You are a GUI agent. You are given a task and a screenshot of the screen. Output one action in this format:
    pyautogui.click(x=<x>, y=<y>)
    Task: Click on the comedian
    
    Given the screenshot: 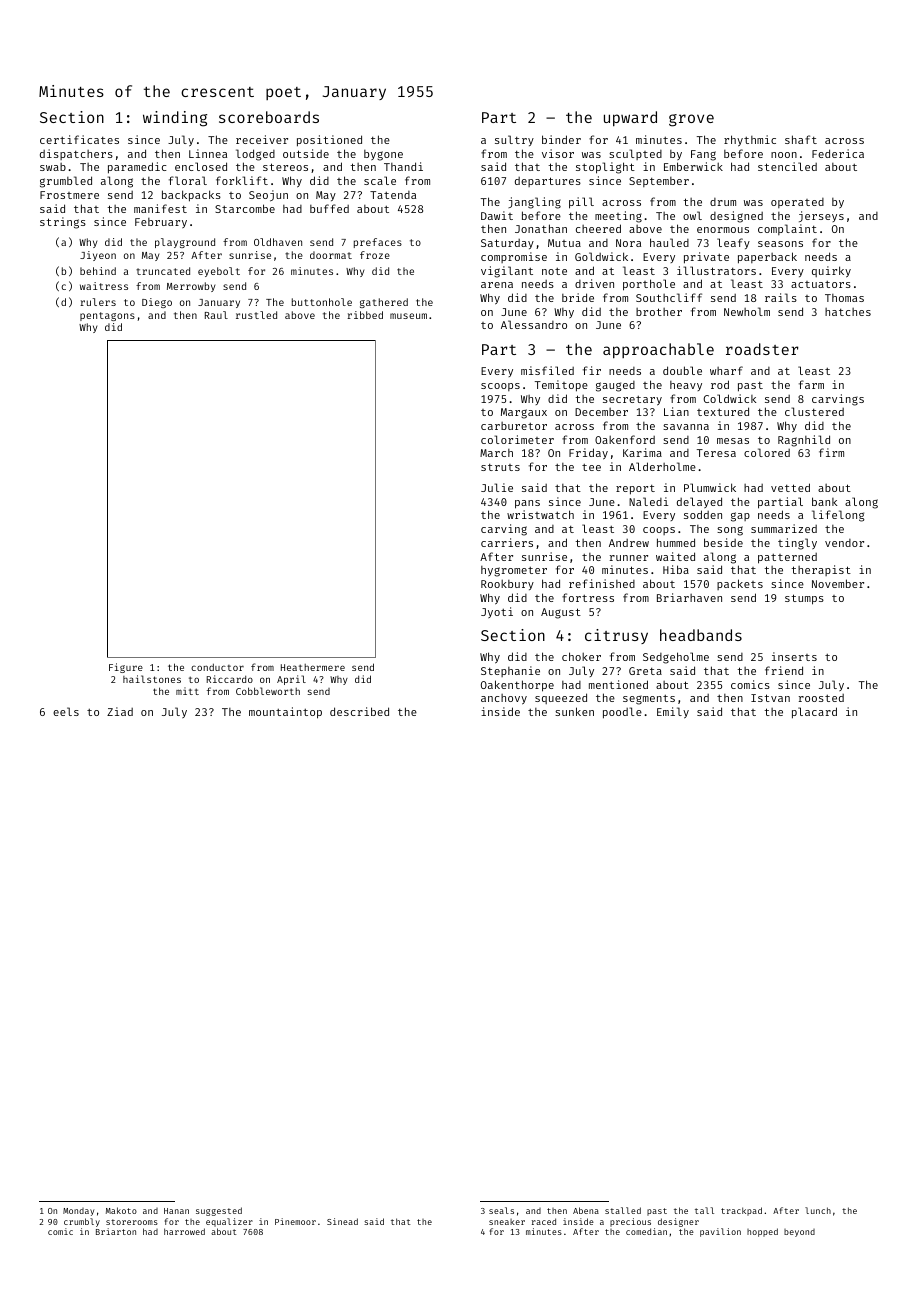 What is the action you would take?
    pyautogui.click(x=646, y=1231)
